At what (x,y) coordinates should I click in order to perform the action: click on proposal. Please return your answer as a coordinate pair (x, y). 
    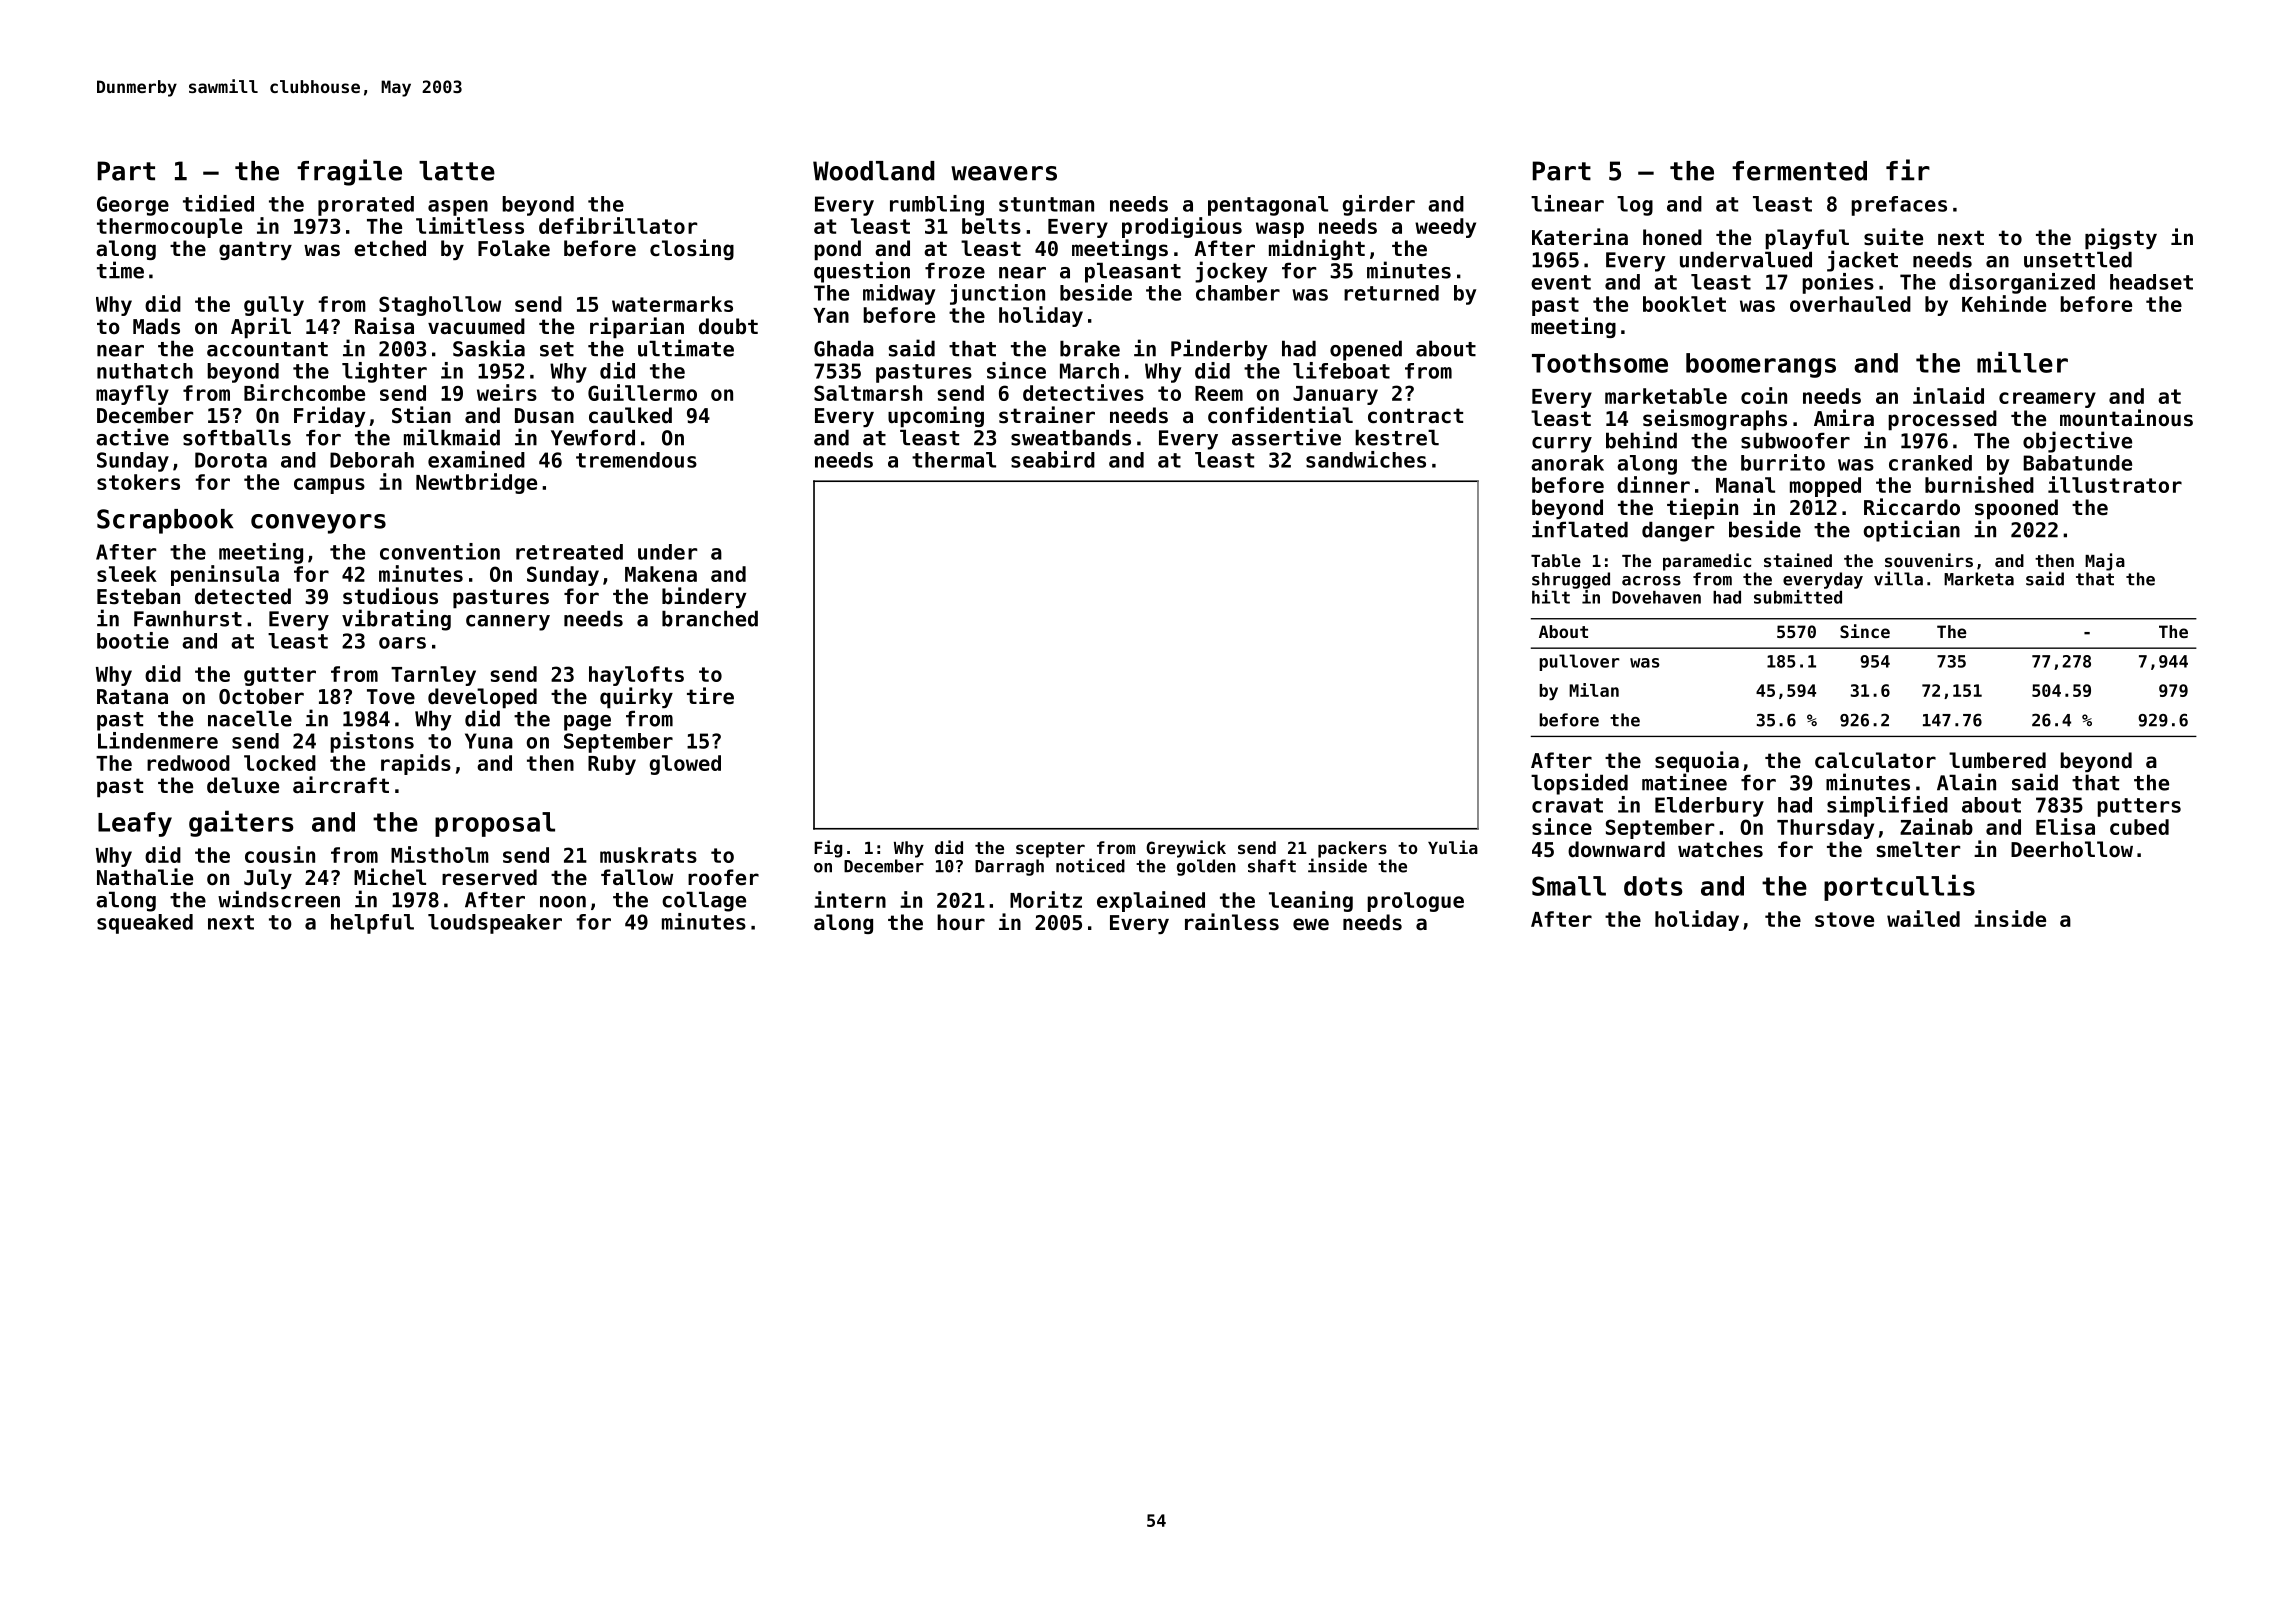
    Looking at the image, I should click on (495, 824).
